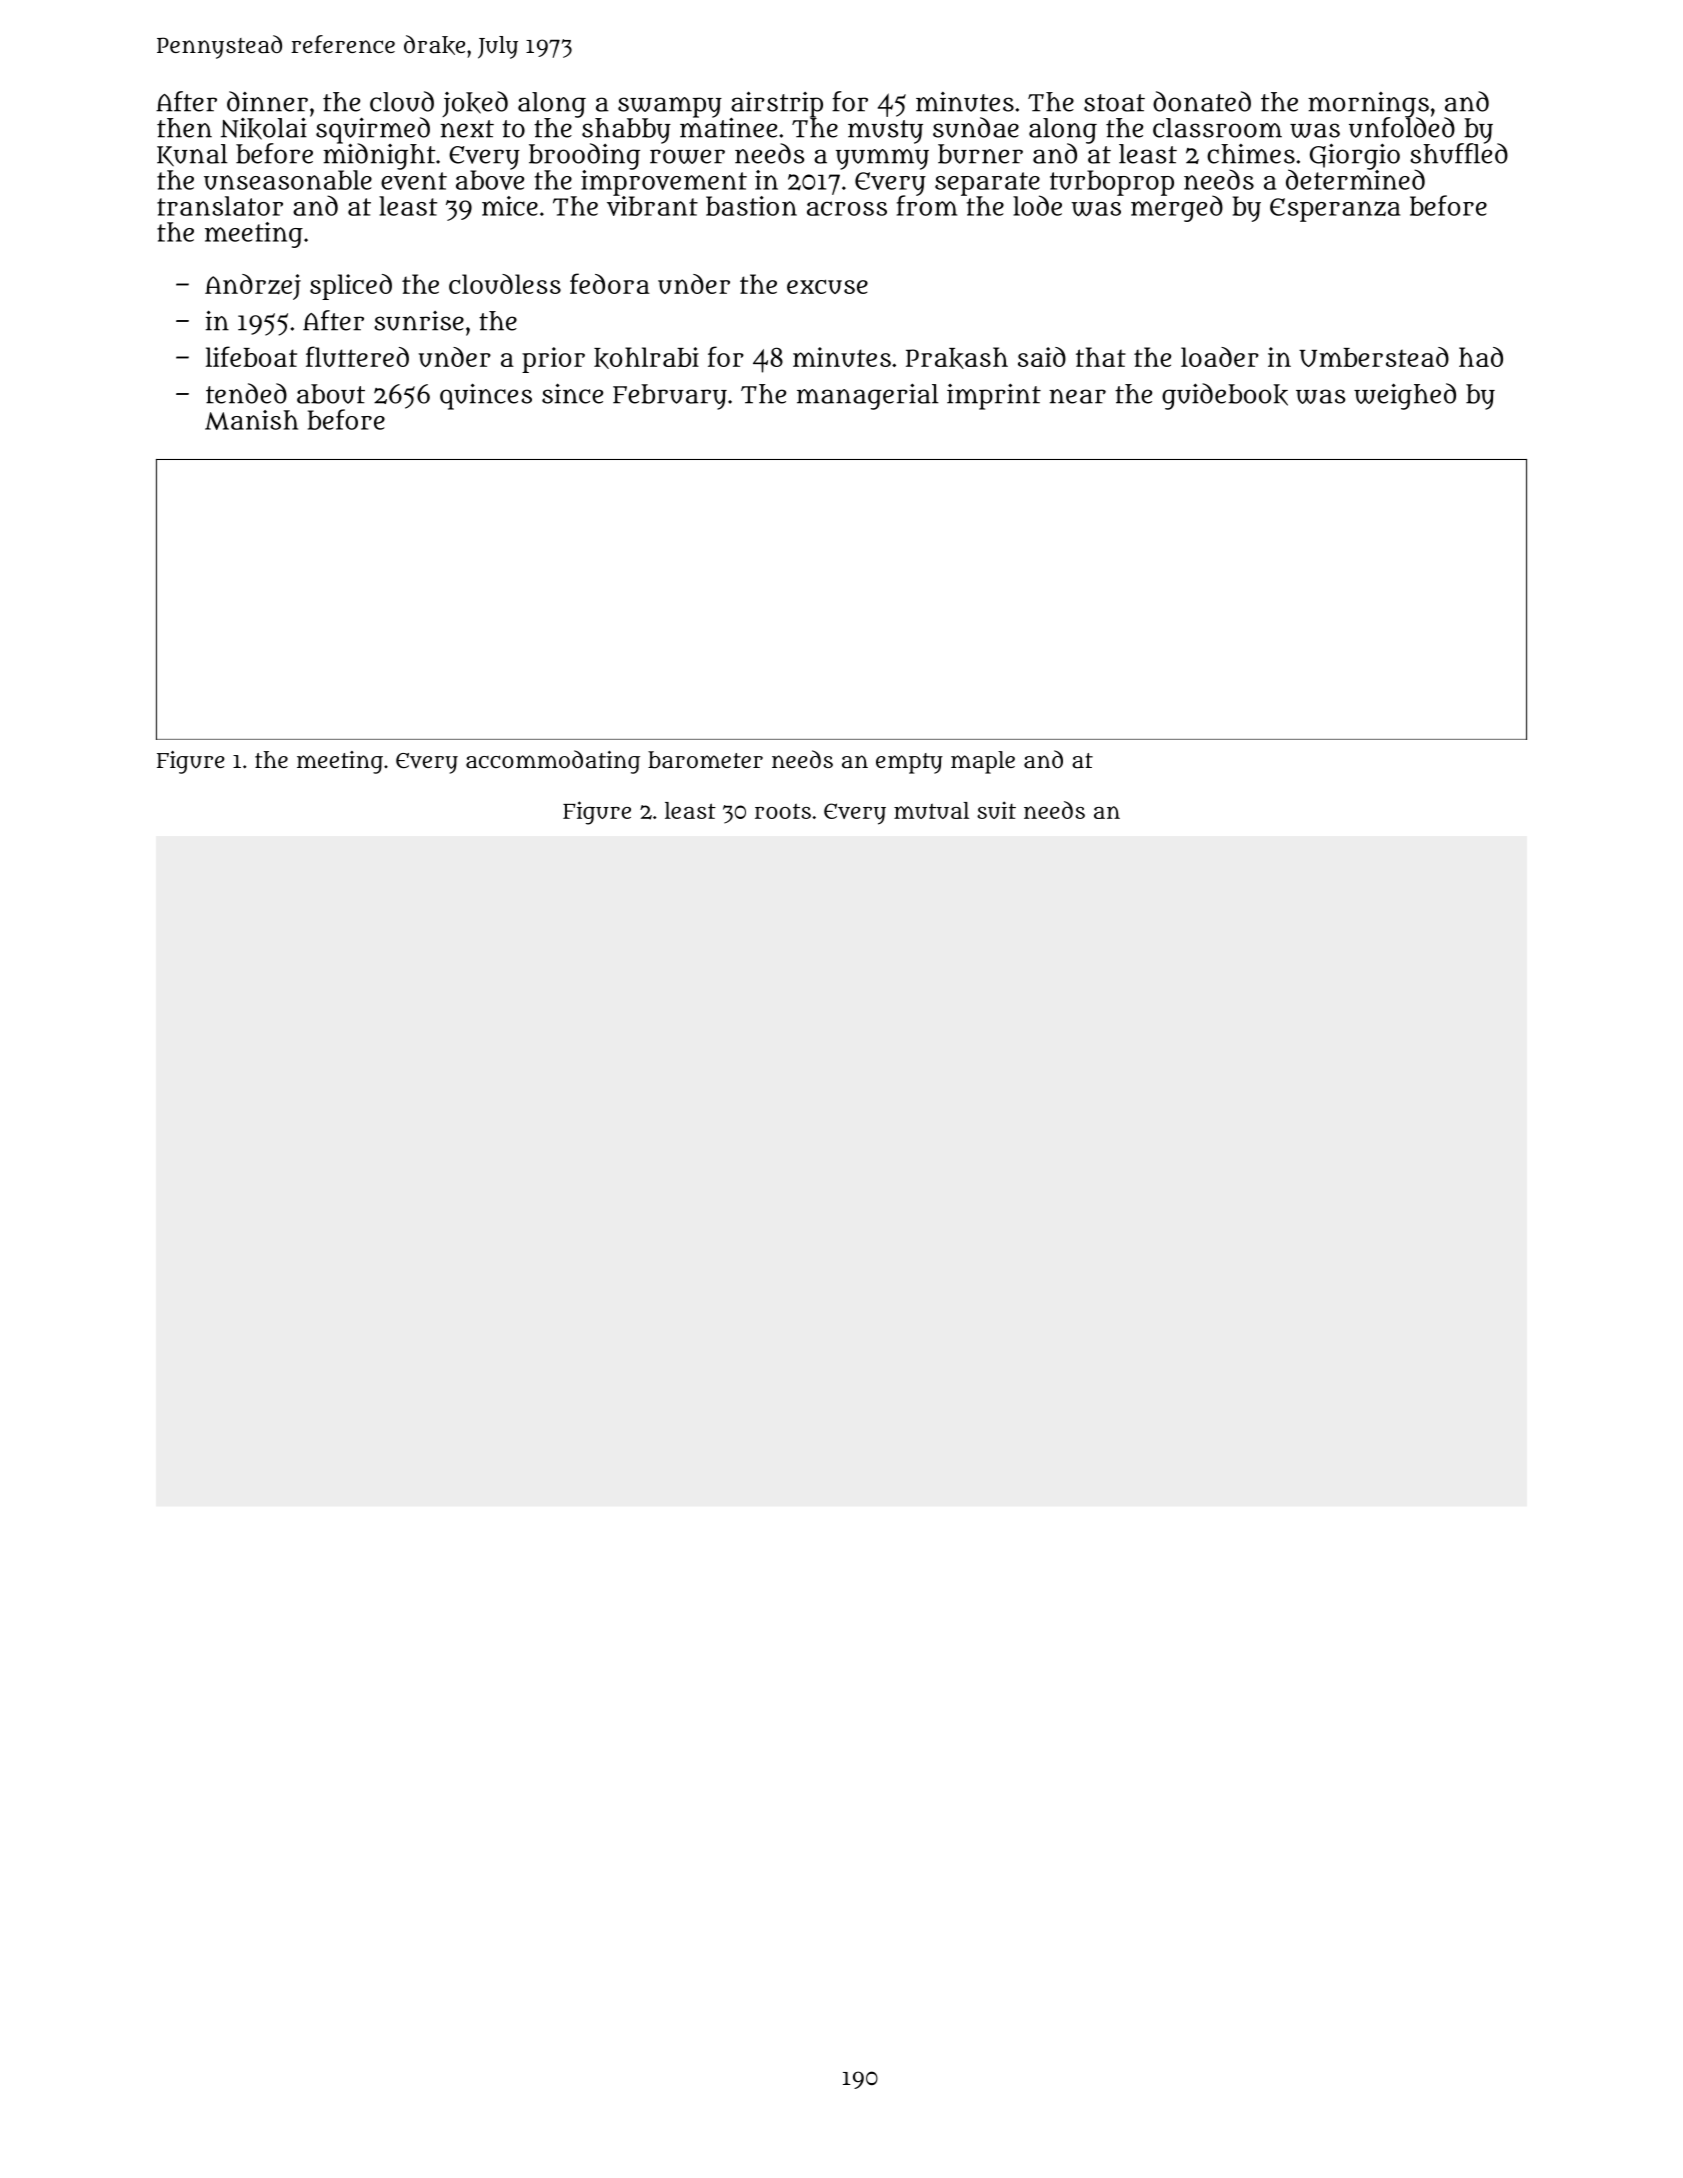 This document has width=1683, height=2178. Describe the element at coordinates (909, 763) in the document. I see `empty` at that location.
